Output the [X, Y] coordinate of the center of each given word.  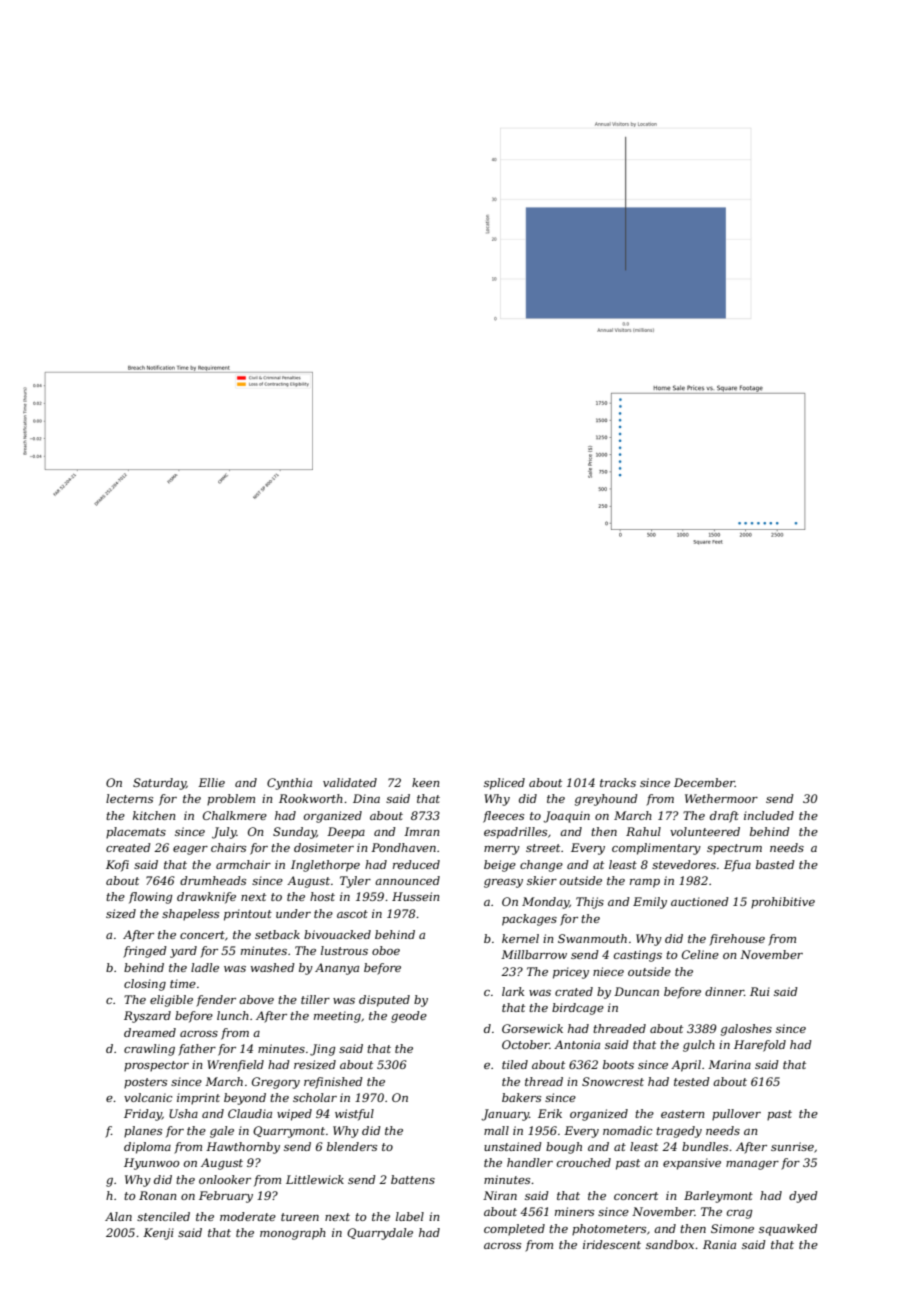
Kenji [158, 1234]
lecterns [129, 798]
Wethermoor [721, 798]
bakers [521, 1097]
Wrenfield [235, 1066]
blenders [352, 1146]
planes [143, 1132]
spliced [504, 784]
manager [752, 1165]
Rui [760, 991]
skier [542, 880]
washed [273, 967]
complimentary [656, 849]
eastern [682, 1114]
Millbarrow [534, 954]
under [293, 913]
